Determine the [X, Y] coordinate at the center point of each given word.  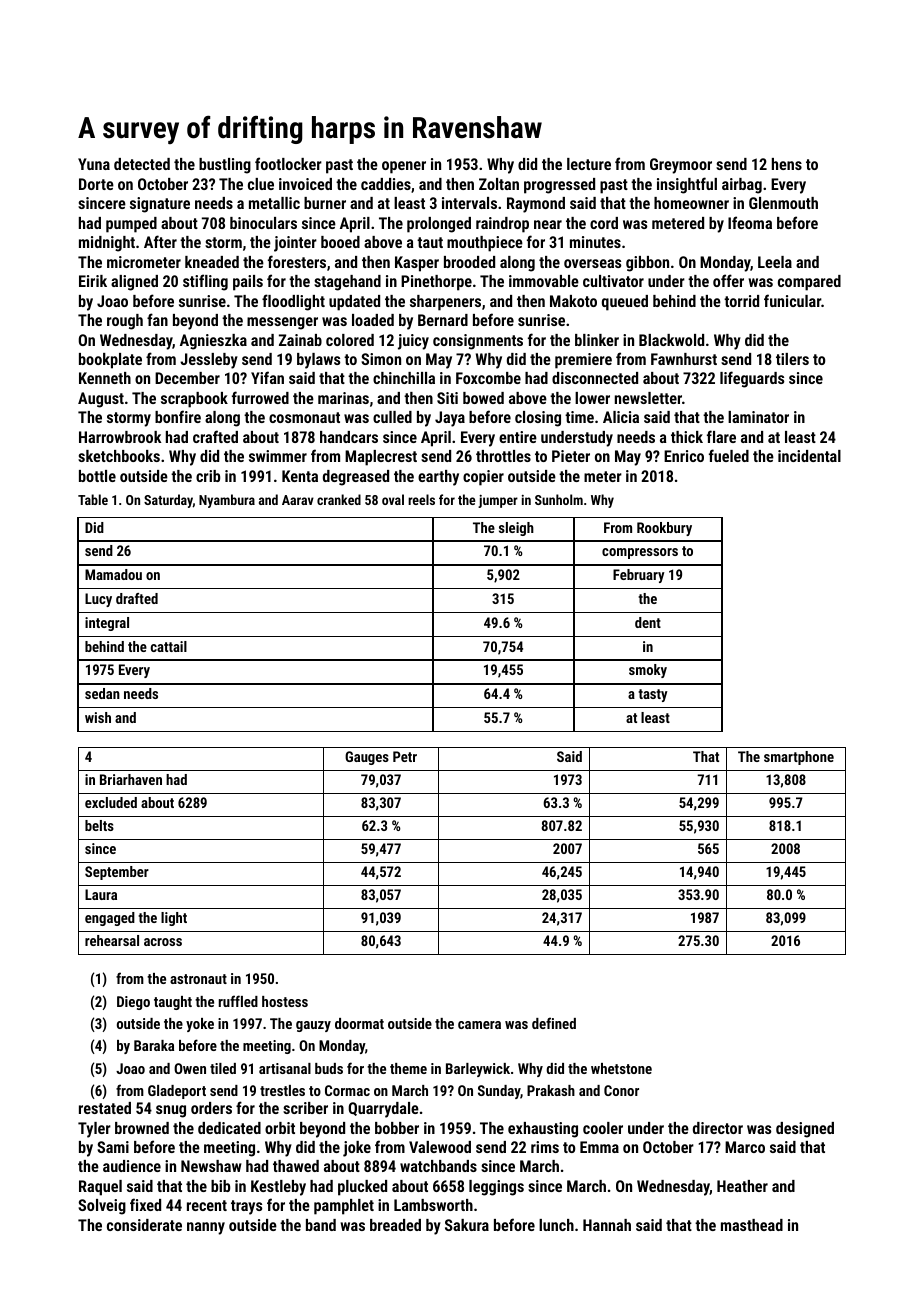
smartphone [799, 758]
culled [392, 417]
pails [248, 283]
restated [105, 1108]
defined [554, 1023]
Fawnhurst [684, 359]
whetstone [621, 1068]
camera [479, 1025]
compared [809, 283]
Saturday [168, 501]
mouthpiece [485, 244]
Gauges [367, 758]
